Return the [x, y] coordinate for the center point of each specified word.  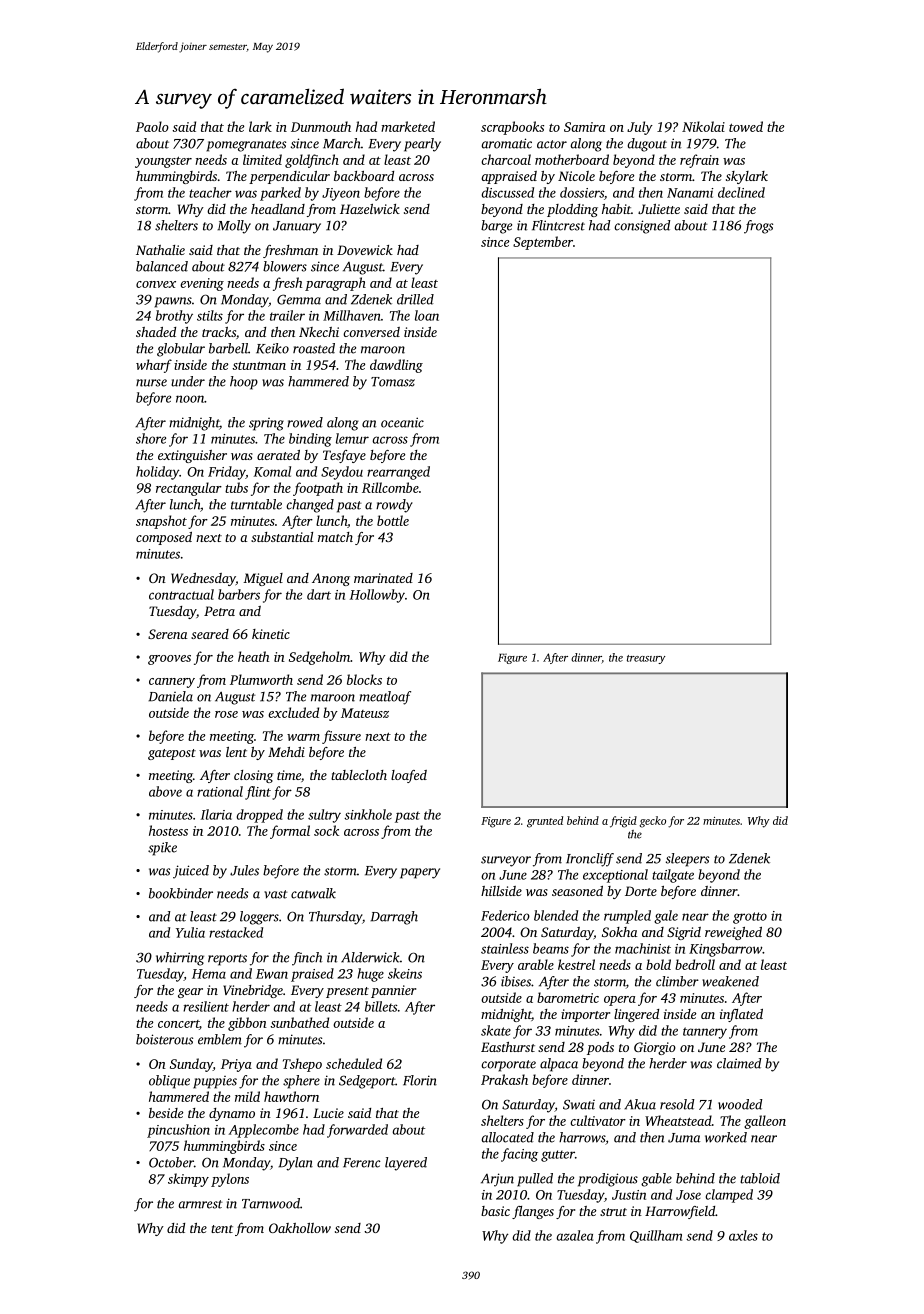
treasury [646, 659]
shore [151, 438]
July [640, 128]
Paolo [152, 126]
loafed [409, 776]
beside [166, 1113]
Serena [167, 634]
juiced [191, 872]
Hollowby [377, 596]
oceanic [402, 422]
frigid [623, 822]
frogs [758, 227]
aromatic [507, 143]
